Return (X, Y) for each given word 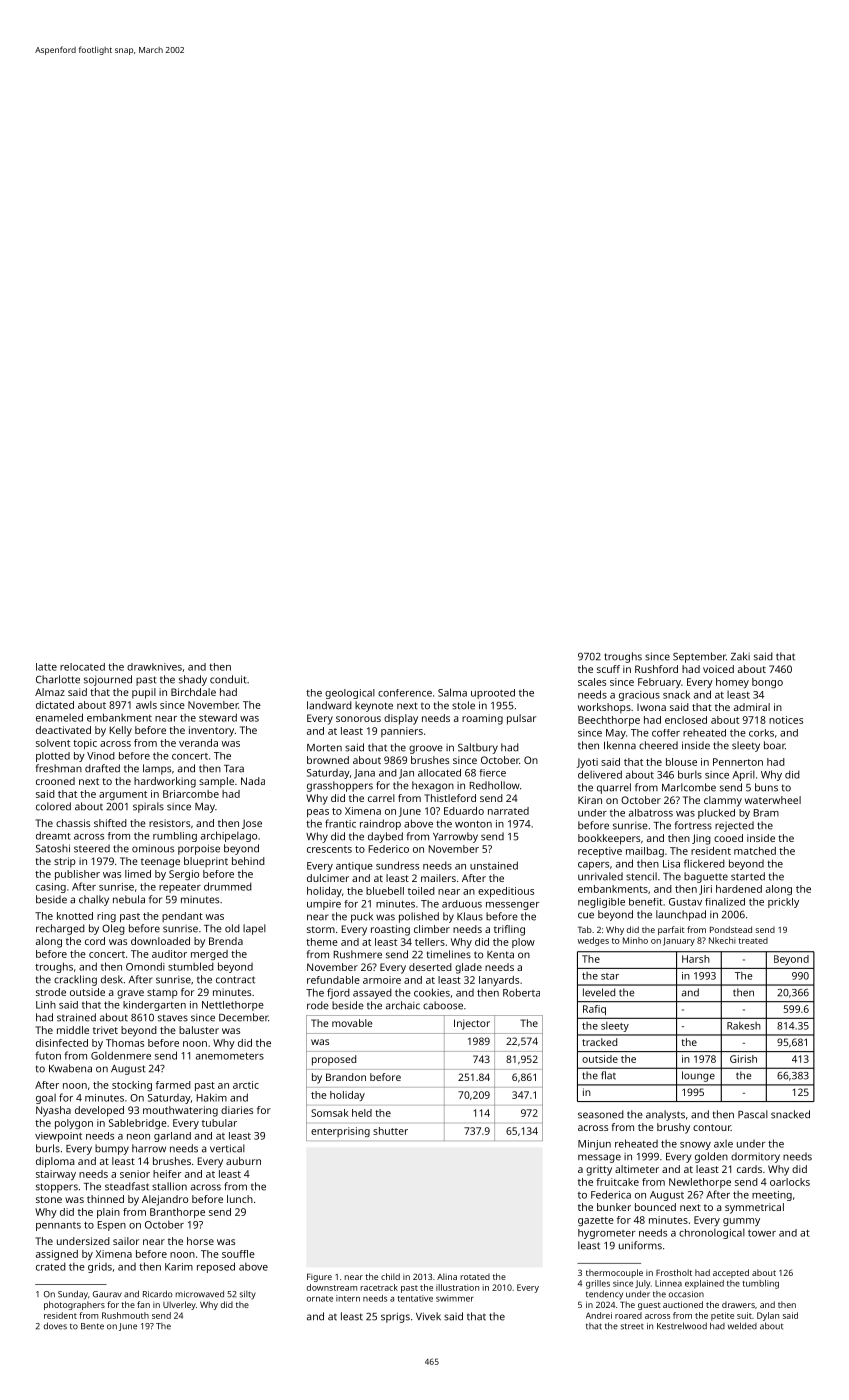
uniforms (640, 1245)
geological (350, 694)
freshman (59, 768)
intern (348, 1298)
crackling (75, 980)
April (744, 775)
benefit (646, 902)
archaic (403, 1005)
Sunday (73, 1295)
